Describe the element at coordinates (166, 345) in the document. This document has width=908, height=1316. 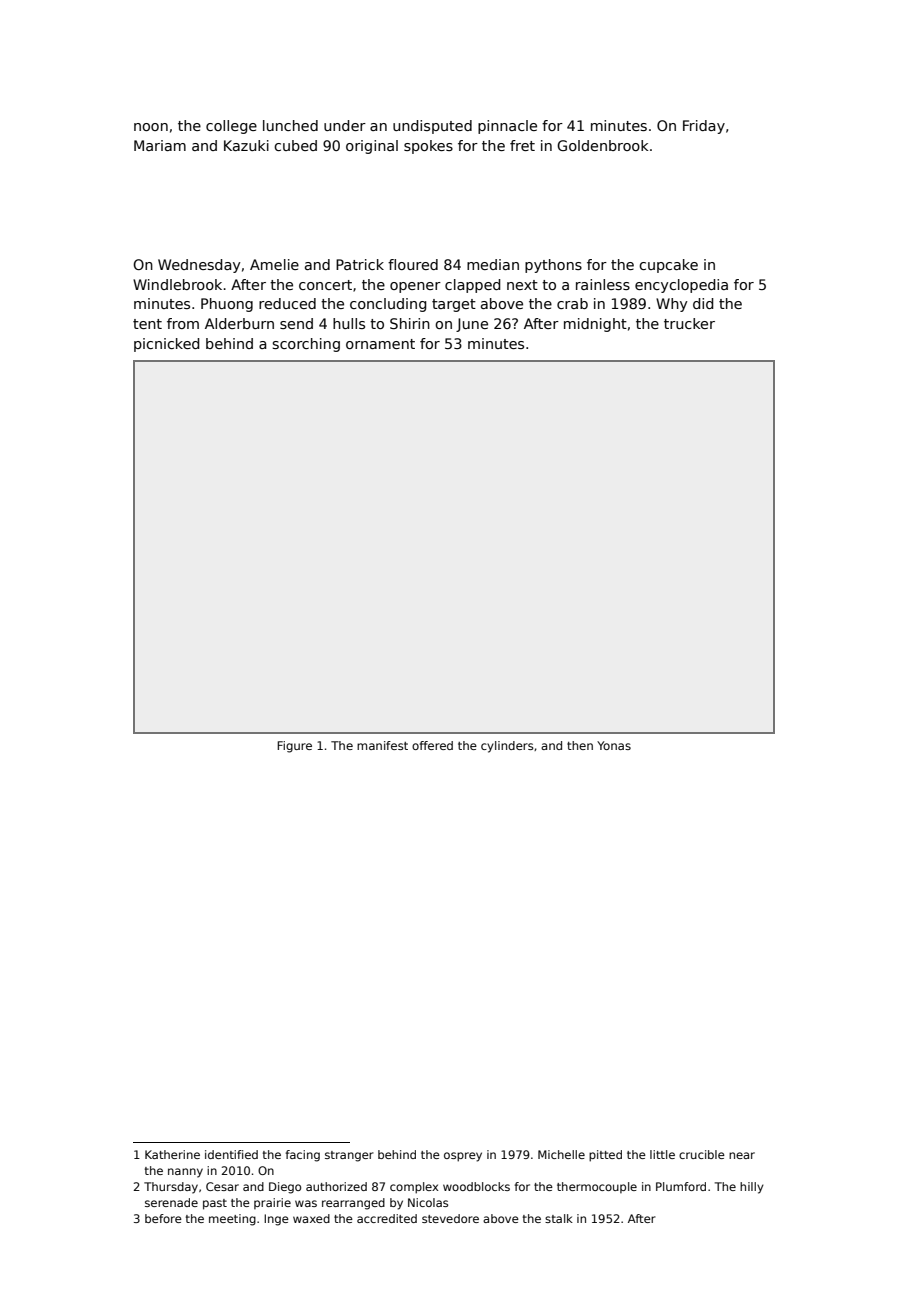
I see `picnicked` at that location.
